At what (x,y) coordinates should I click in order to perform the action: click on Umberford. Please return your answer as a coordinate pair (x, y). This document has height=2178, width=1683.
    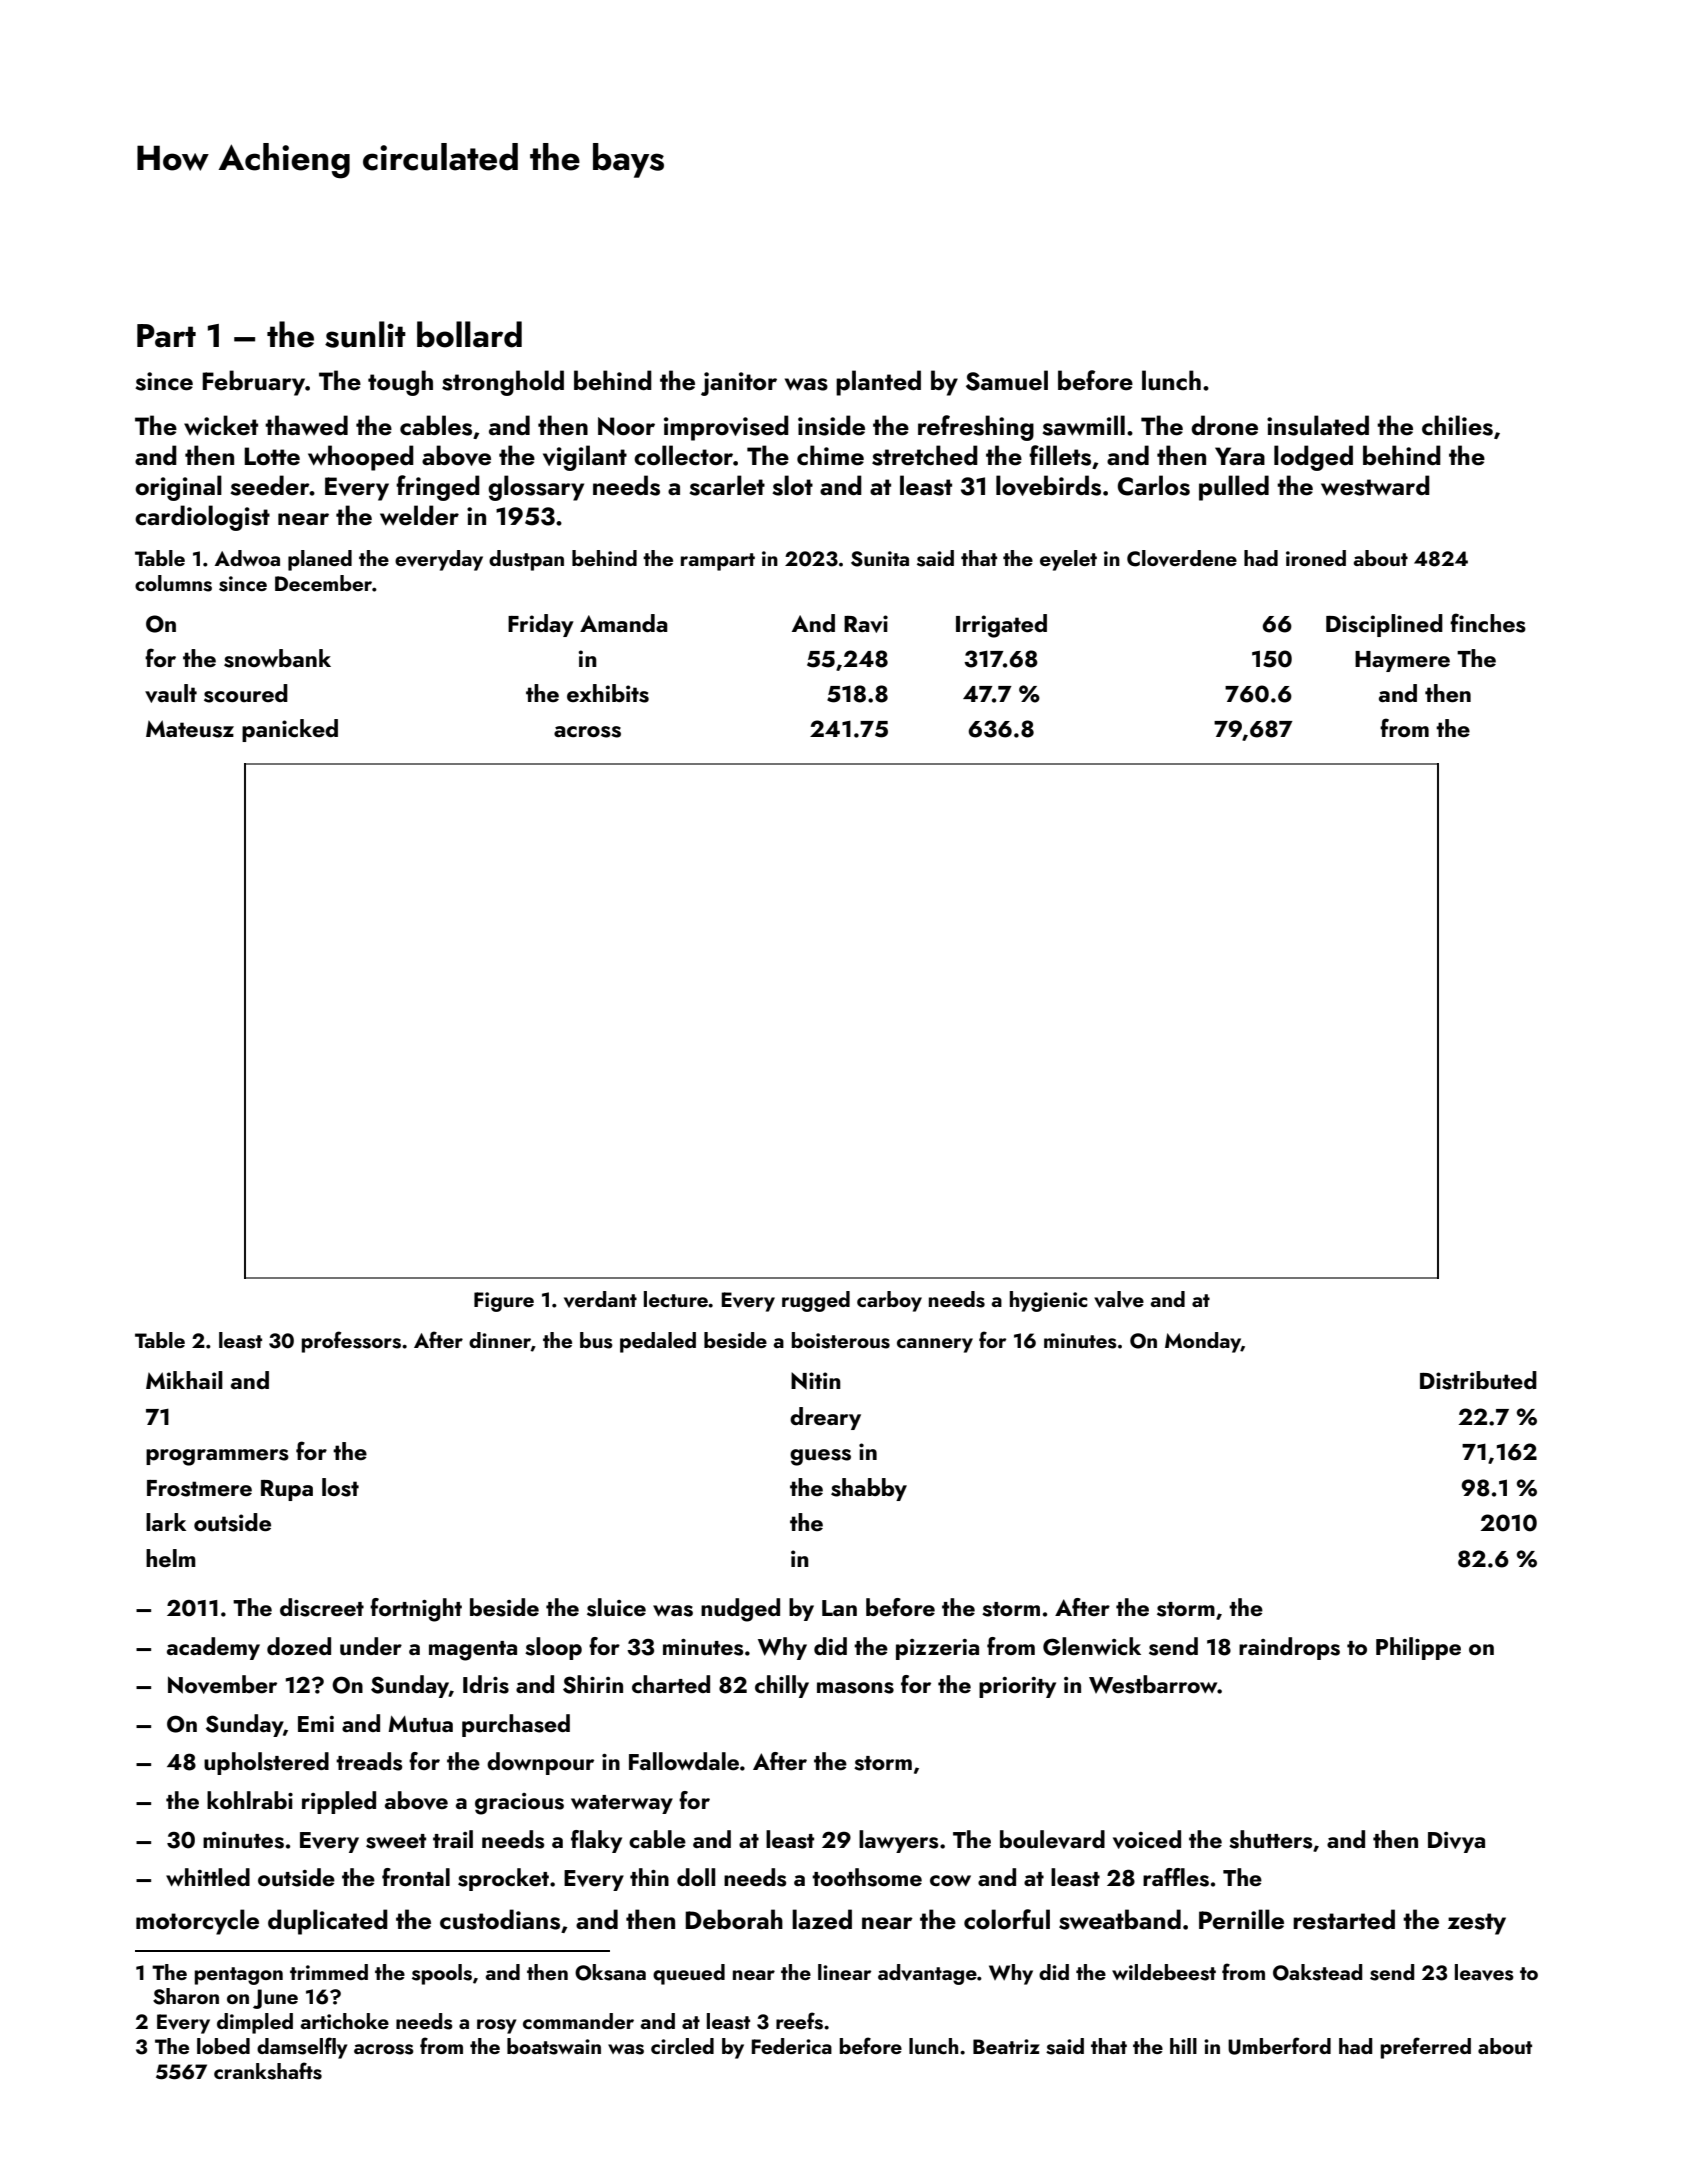
    Looking at the image, I should click on (1279, 2046).
